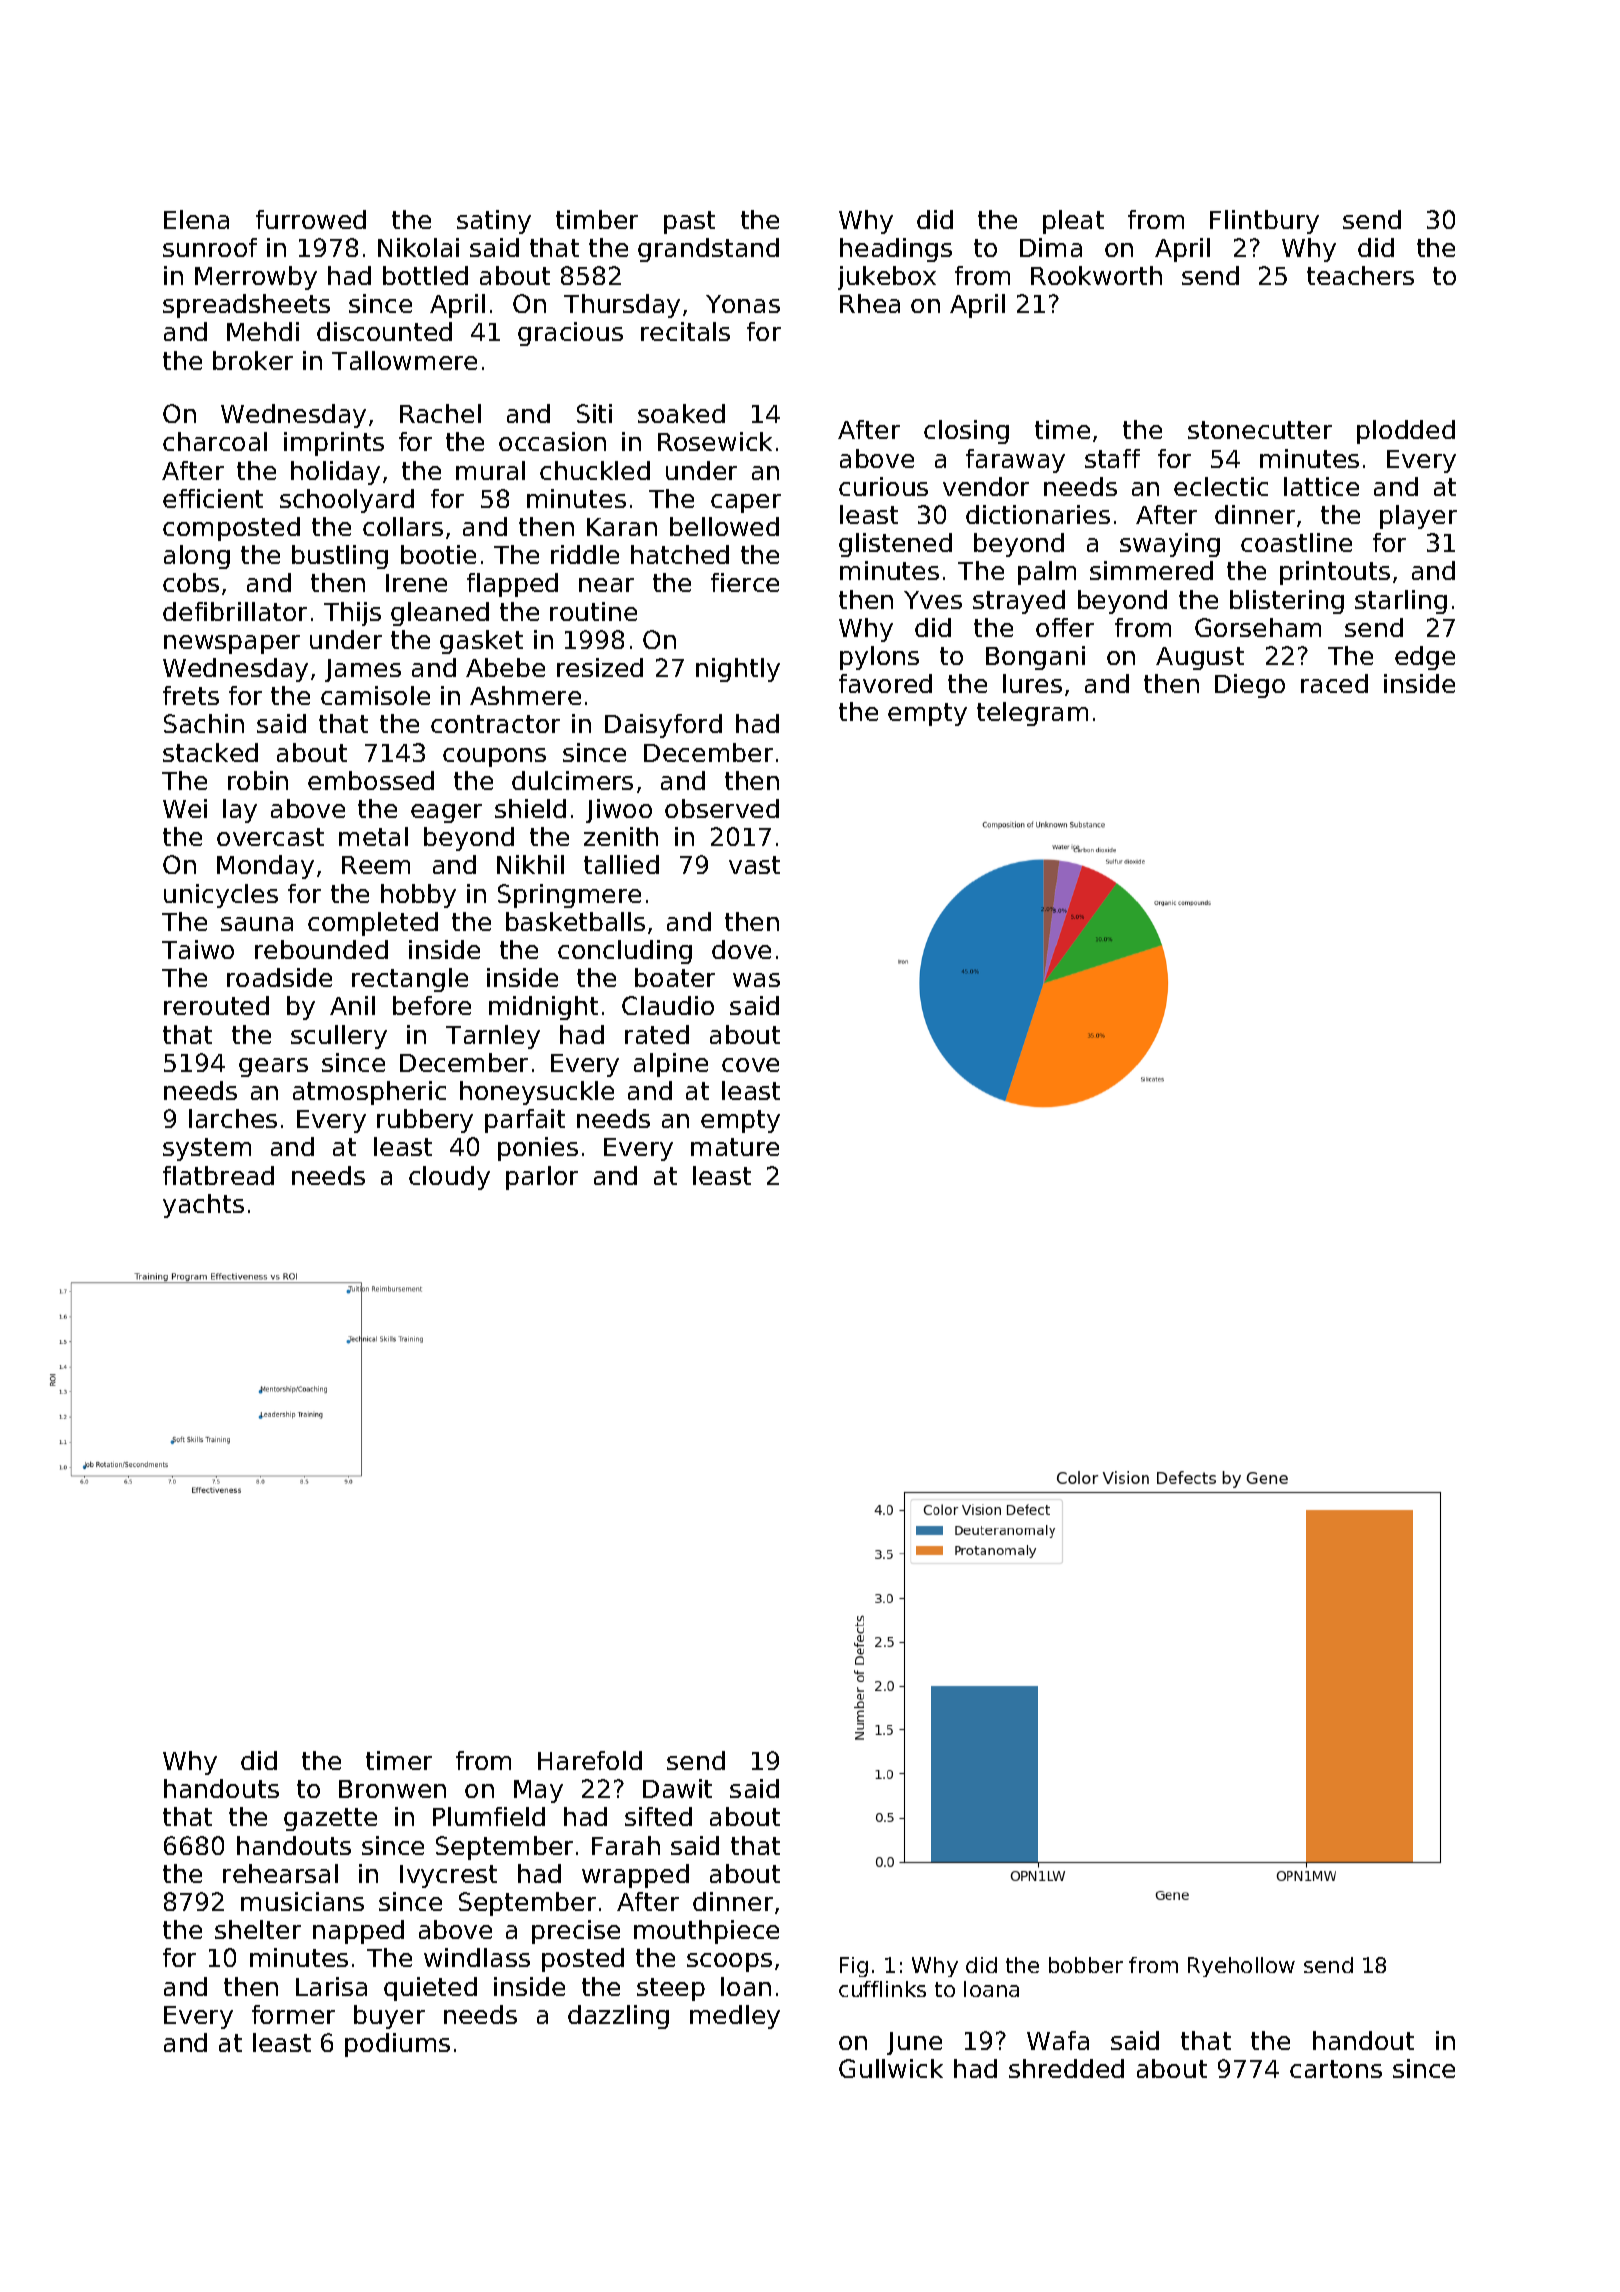 The width and height of the document is (1620, 2292). I want to click on dictionaries, so click(1038, 514).
